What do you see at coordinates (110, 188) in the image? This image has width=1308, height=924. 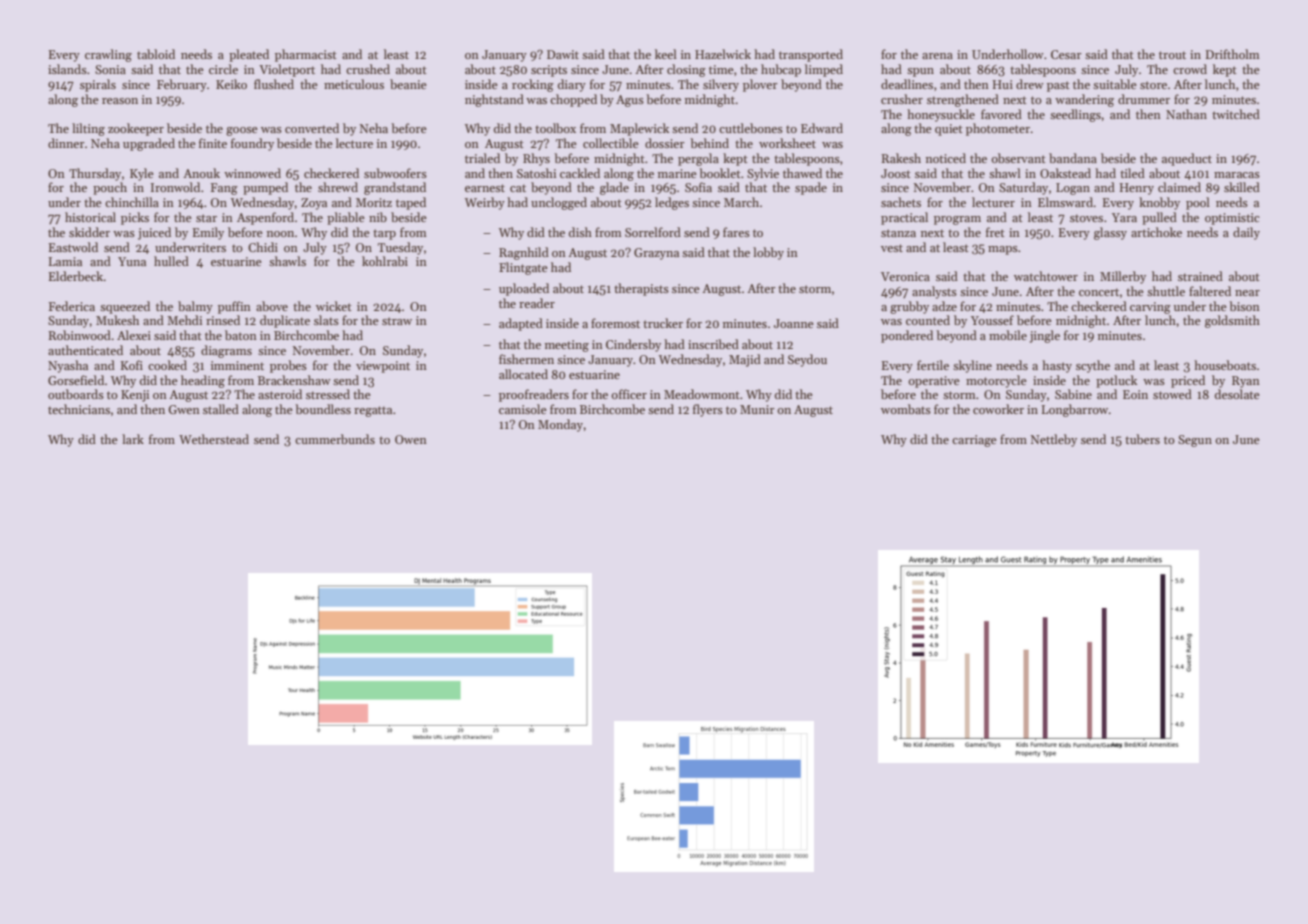 I see `pouch` at bounding box center [110, 188].
